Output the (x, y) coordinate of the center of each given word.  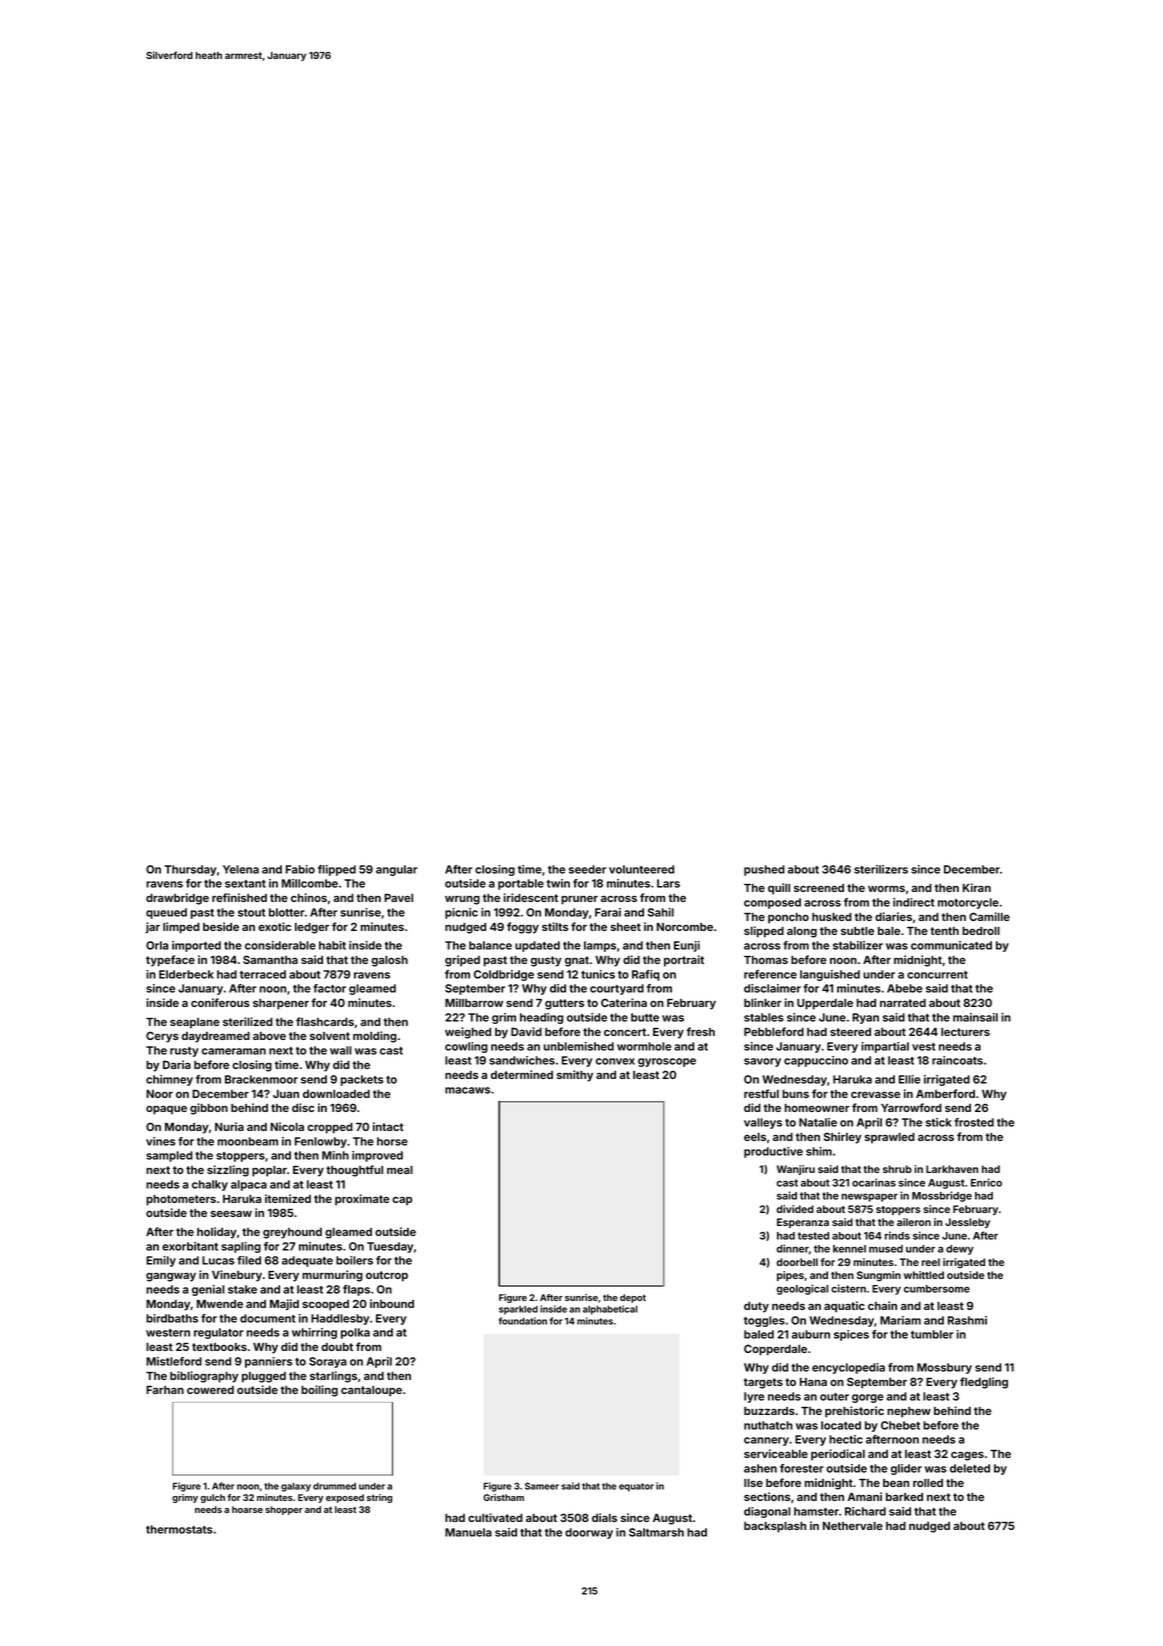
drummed (334, 1486)
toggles (764, 1321)
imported (196, 946)
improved (377, 1156)
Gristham (503, 1497)
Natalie (818, 1122)
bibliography (204, 1377)
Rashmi (967, 1320)
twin (558, 883)
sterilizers (881, 869)
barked (904, 1497)
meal (400, 1170)
